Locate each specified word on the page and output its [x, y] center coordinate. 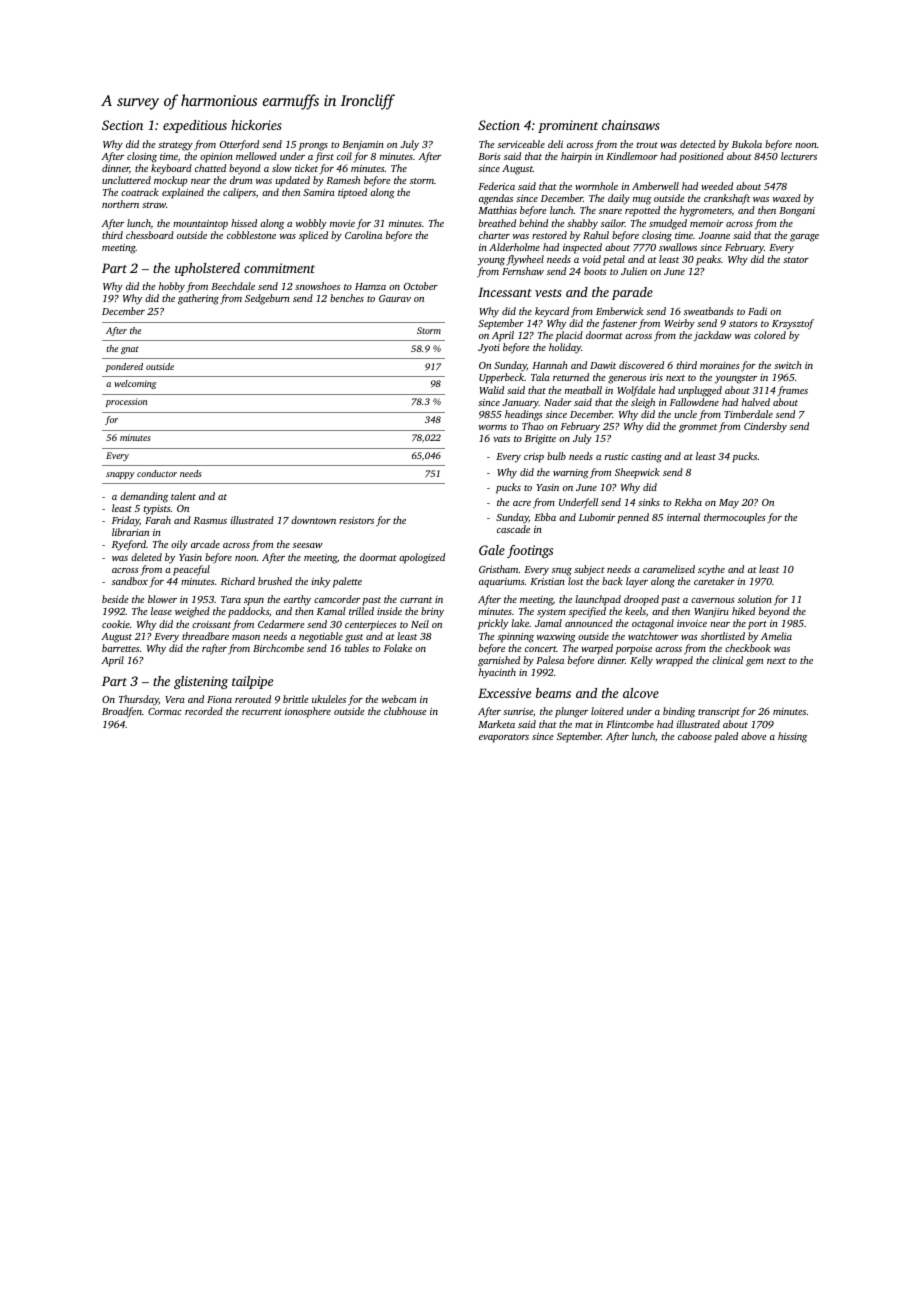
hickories [256, 125]
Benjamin [363, 146]
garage [804, 238]
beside [115, 599]
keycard [552, 312]
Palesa [550, 660]
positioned [701, 157]
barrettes [121, 648]
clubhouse [405, 711]
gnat [130, 350]
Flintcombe [630, 724]
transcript [719, 713]
